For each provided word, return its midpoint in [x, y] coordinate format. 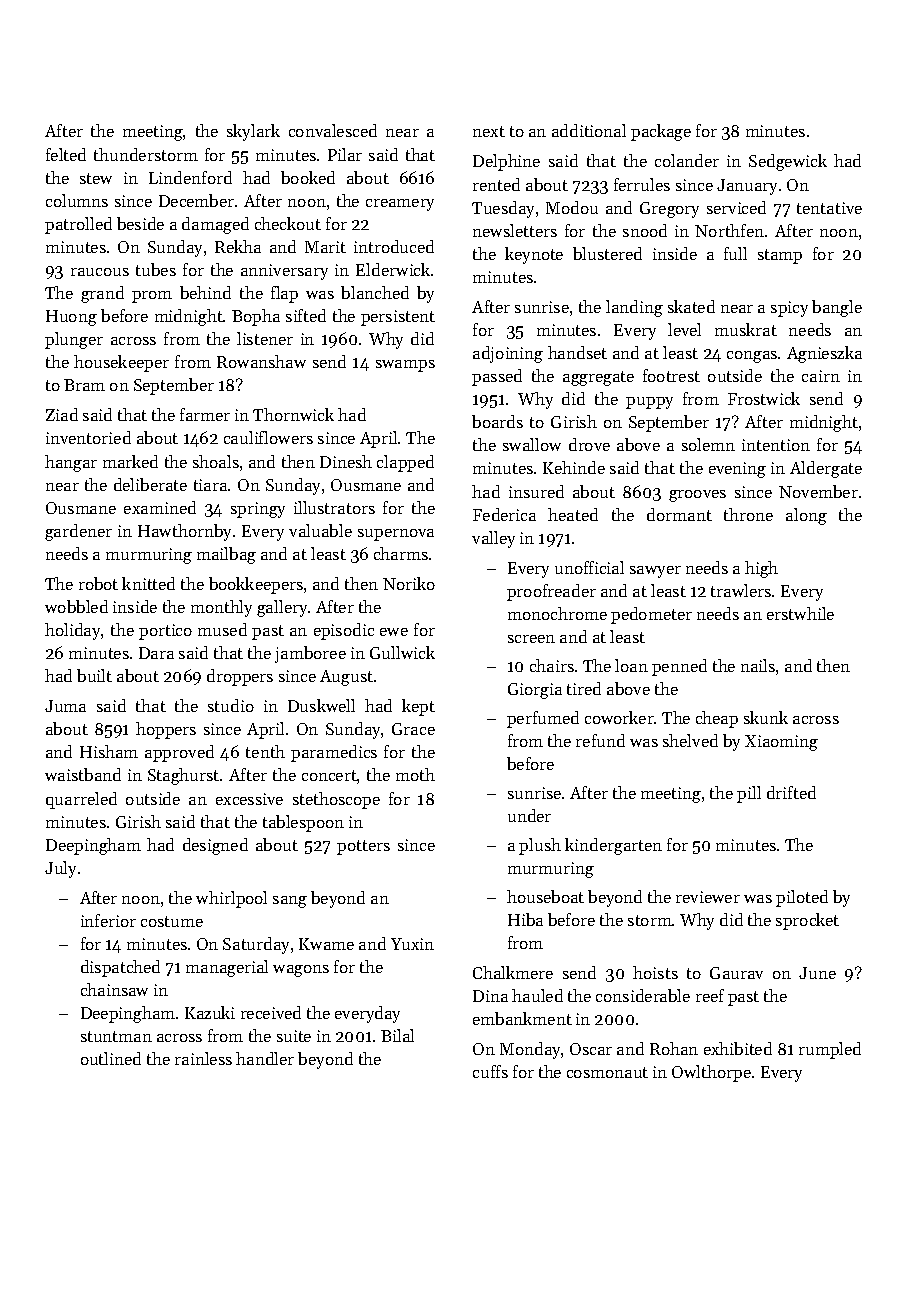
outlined [111, 1058]
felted [66, 154]
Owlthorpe [711, 1073]
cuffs [490, 1071]
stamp [780, 256]
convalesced [333, 130]
